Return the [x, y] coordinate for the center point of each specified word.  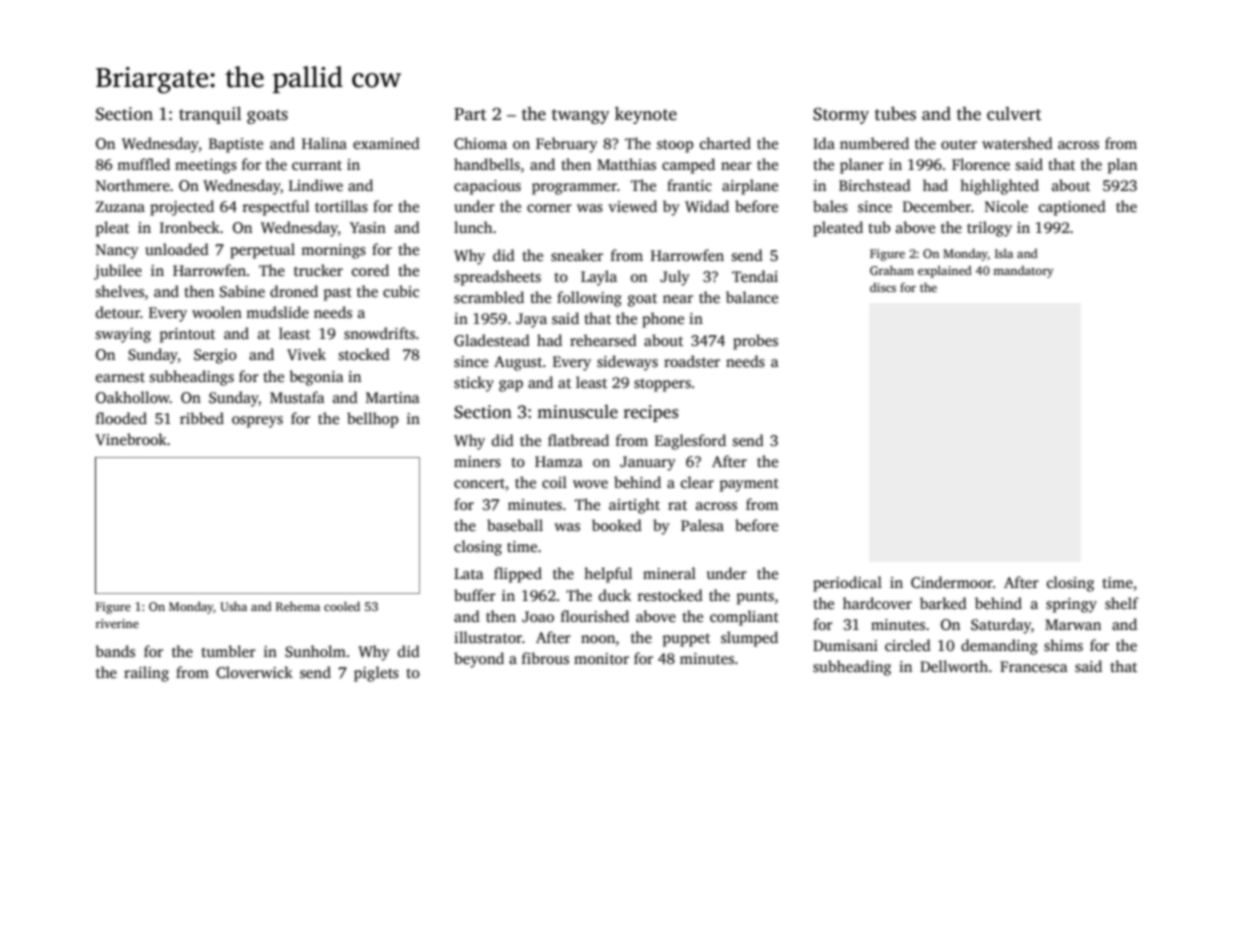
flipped [518, 575]
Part [470, 114]
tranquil [210, 115]
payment [749, 485]
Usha [233, 606]
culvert [1014, 114]
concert [479, 483]
